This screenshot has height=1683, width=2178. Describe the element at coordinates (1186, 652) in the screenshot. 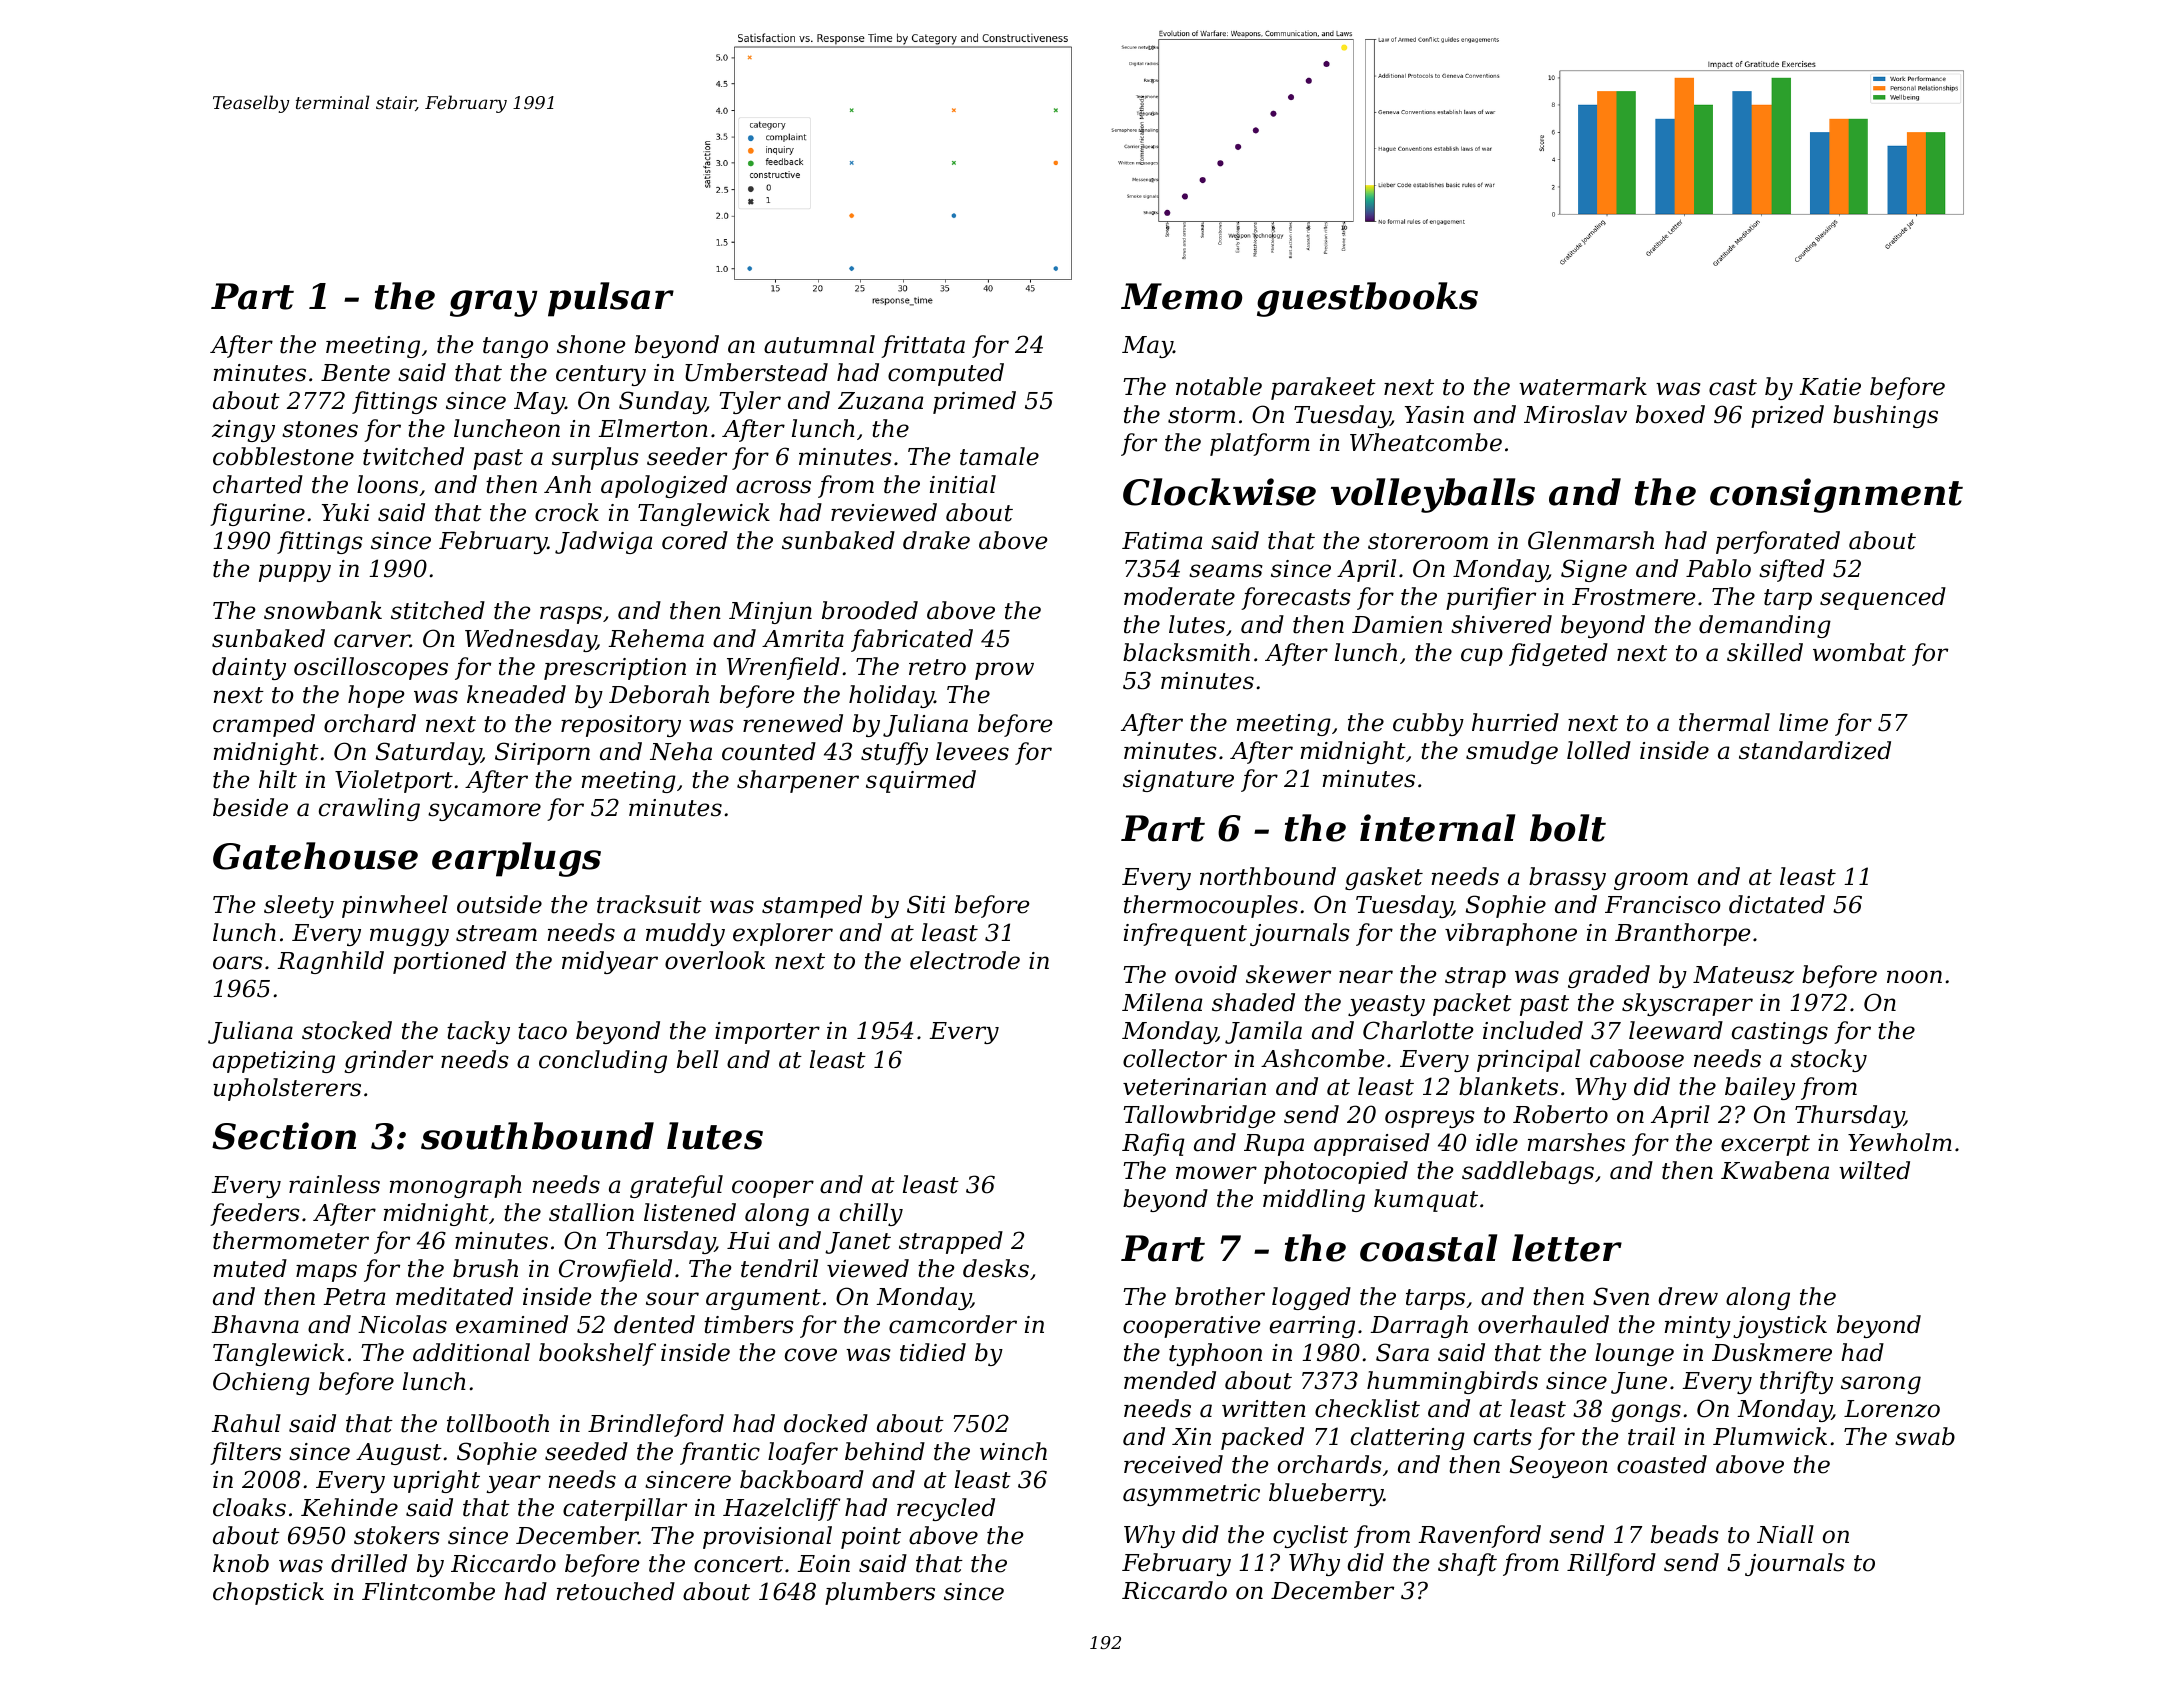

I see `blacksmith` at that location.
